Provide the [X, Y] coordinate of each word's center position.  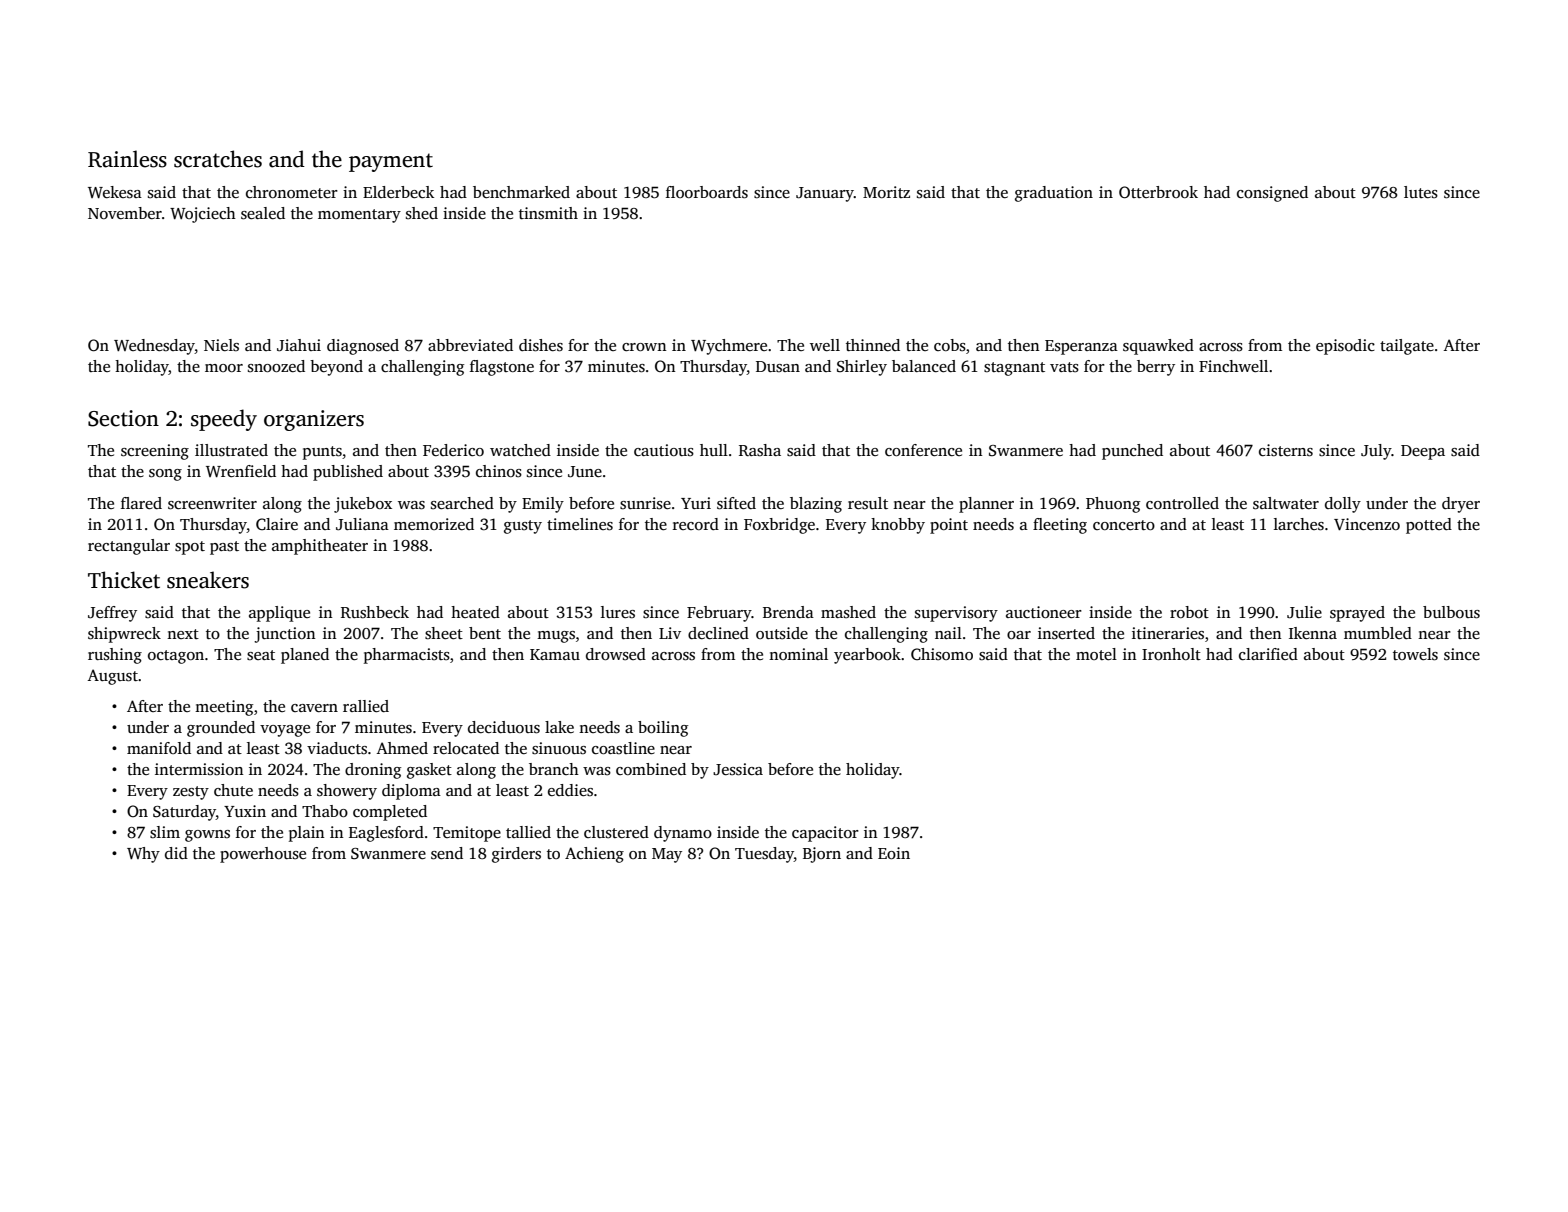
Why [143, 855]
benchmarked [521, 192]
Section [123, 418]
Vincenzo [1367, 524]
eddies [570, 790]
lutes [1421, 192]
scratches [218, 159]
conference [923, 450]
